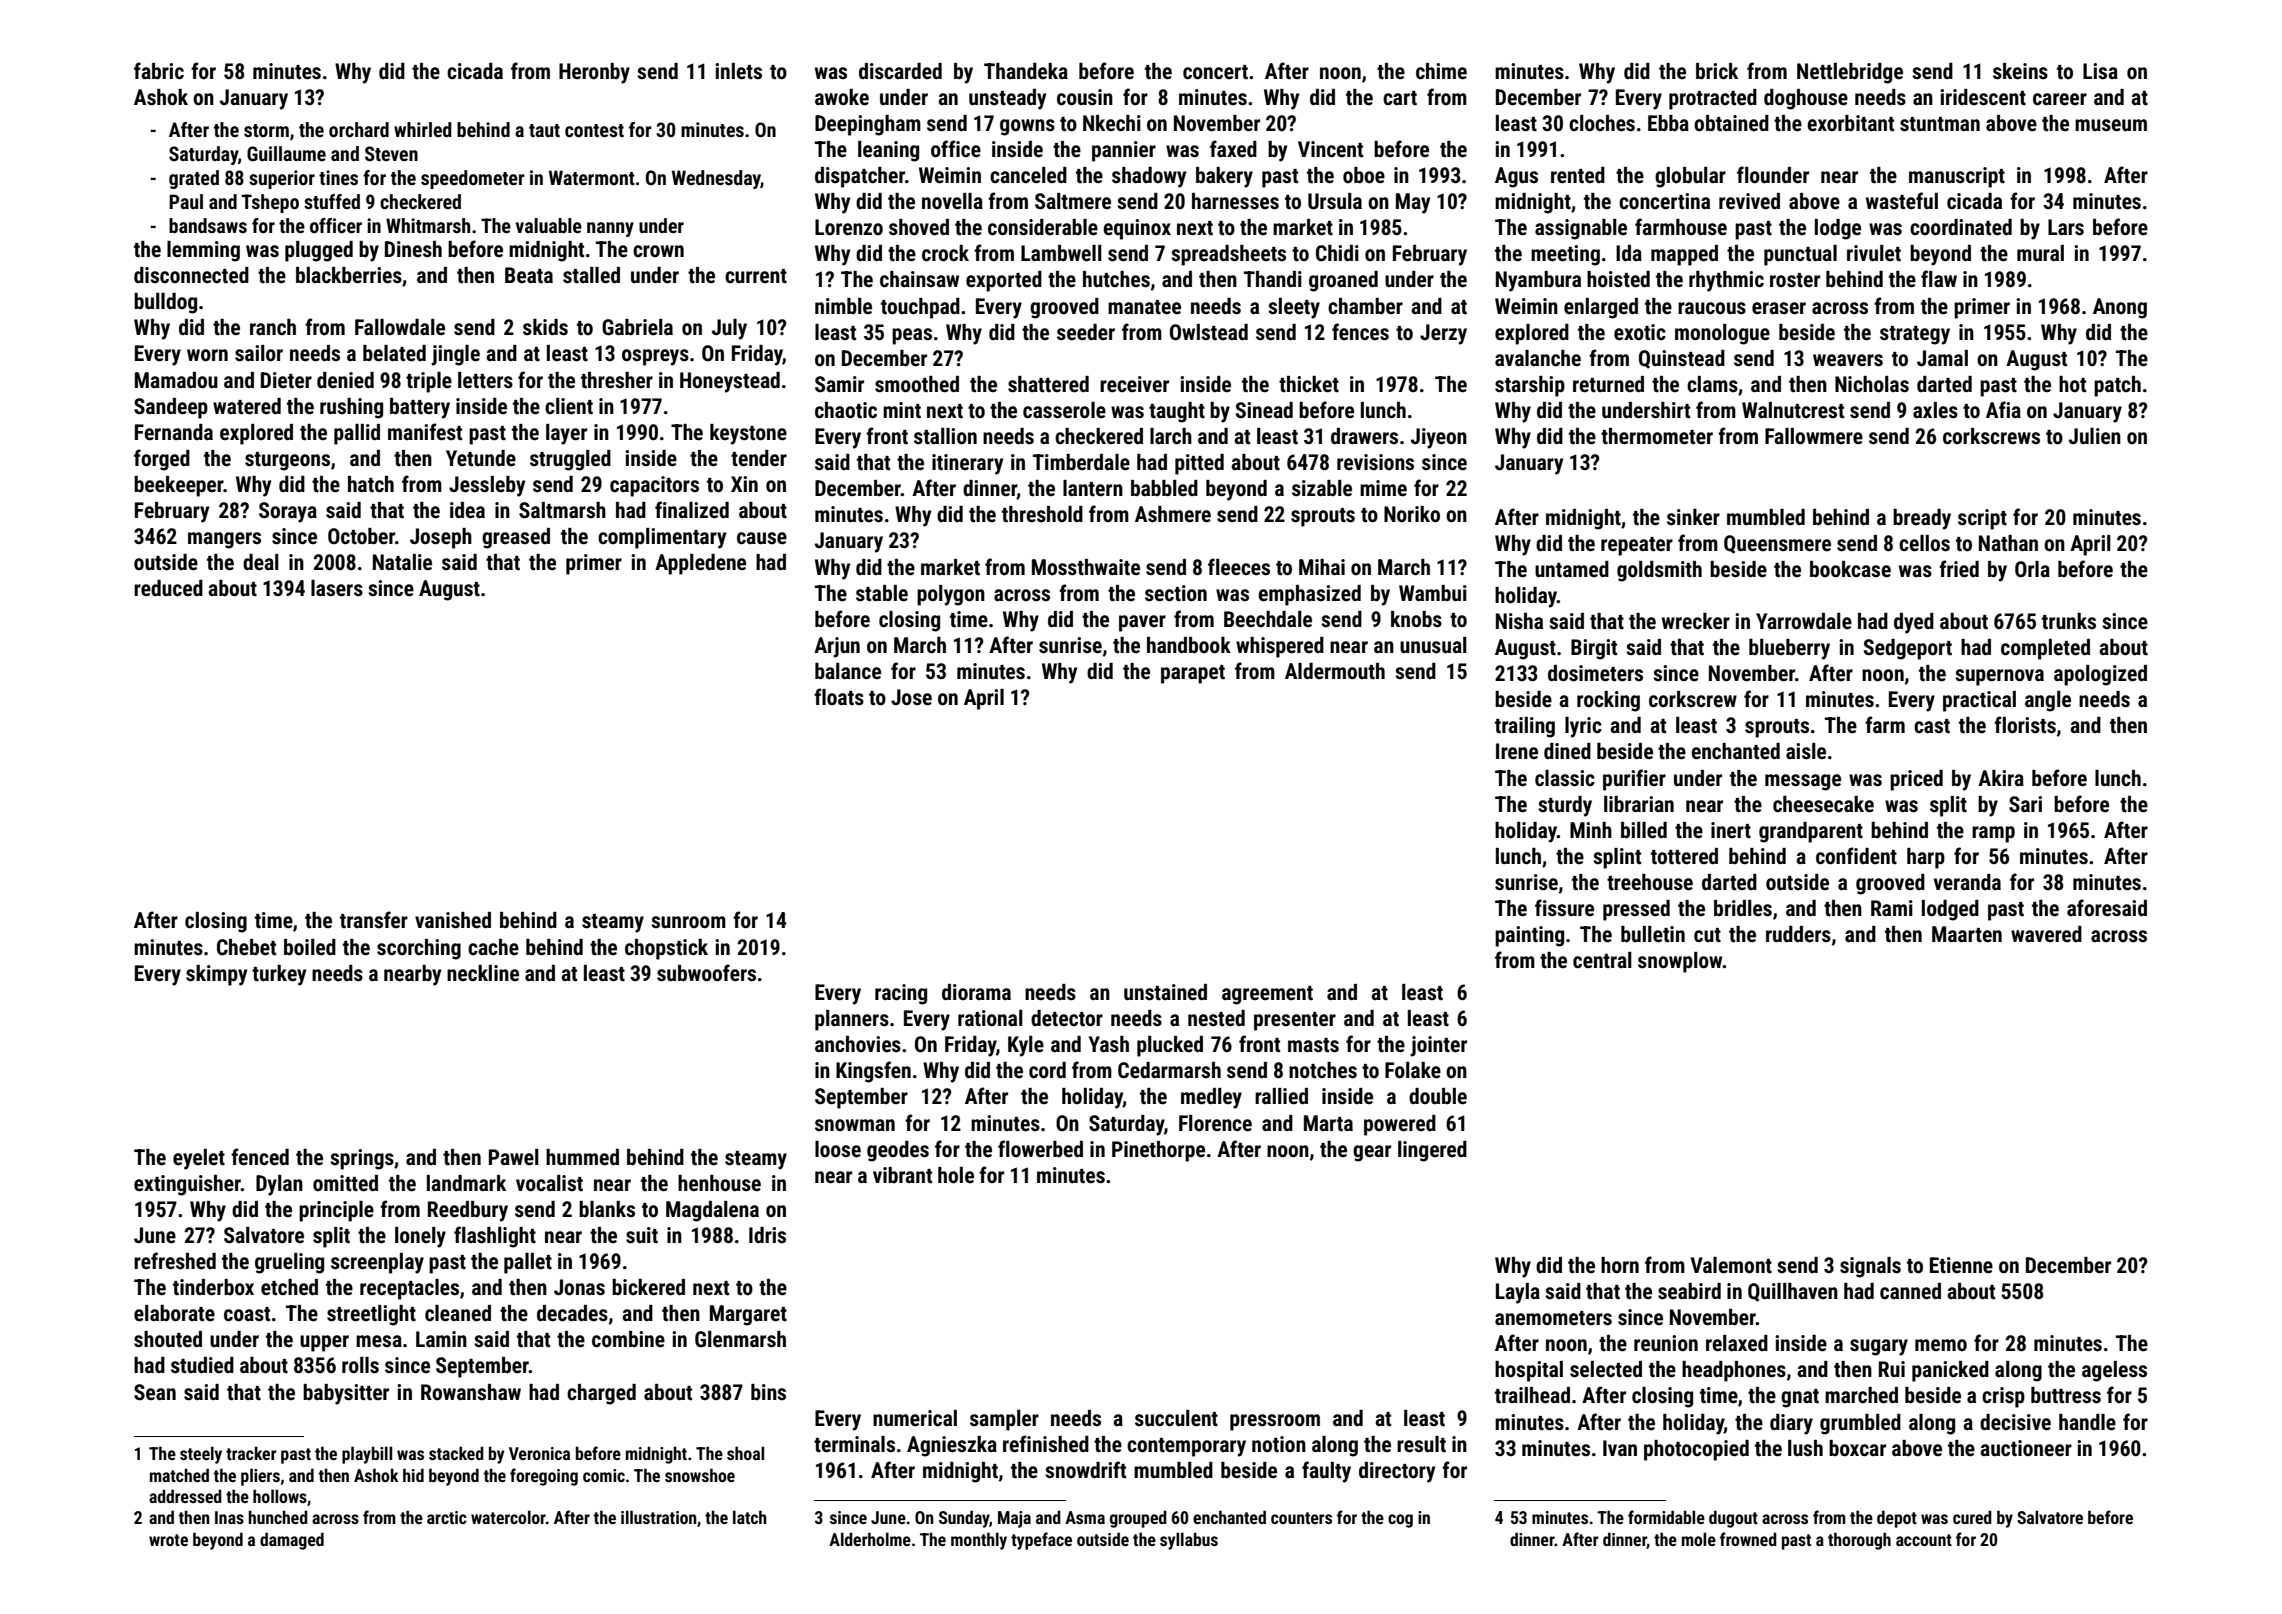 This screenshot has height=1614, width=2282. What do you see at coordinates (1581, 229) in the screenshot?
I see `assignable` at bounding box center [1581, 229].
